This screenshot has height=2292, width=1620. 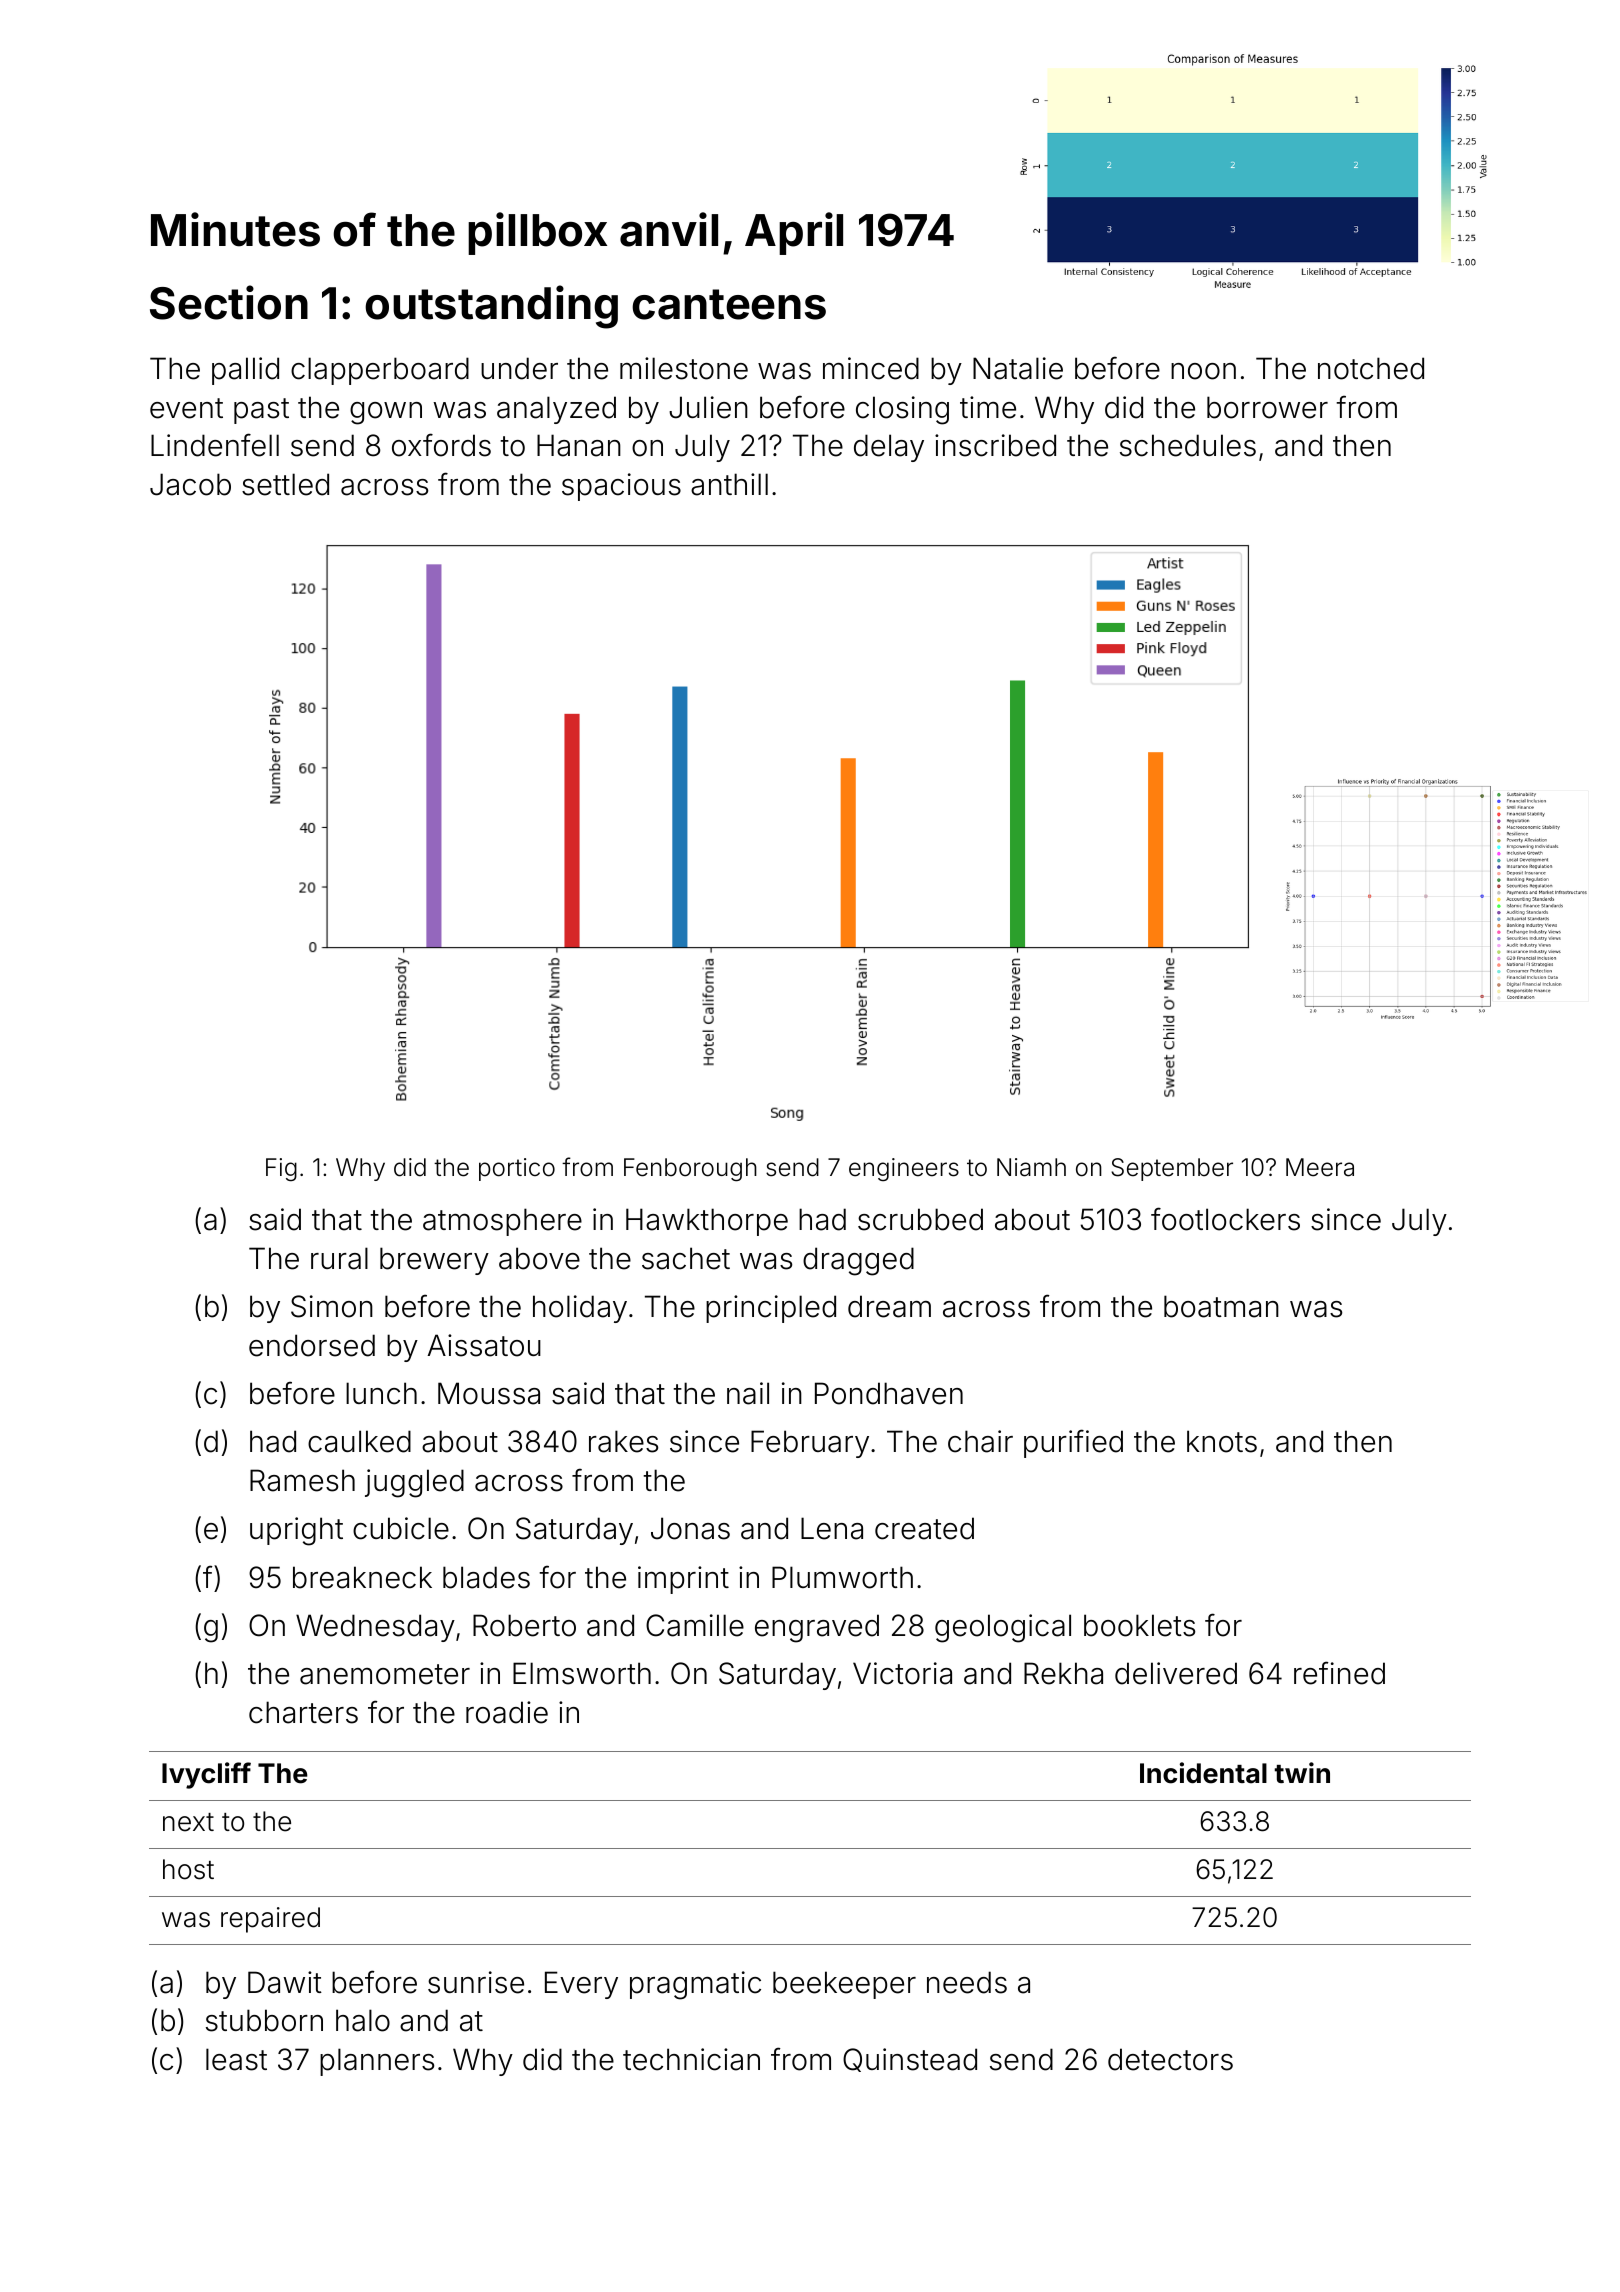 I want to click on Hanan, so click(x=579, y=445).
